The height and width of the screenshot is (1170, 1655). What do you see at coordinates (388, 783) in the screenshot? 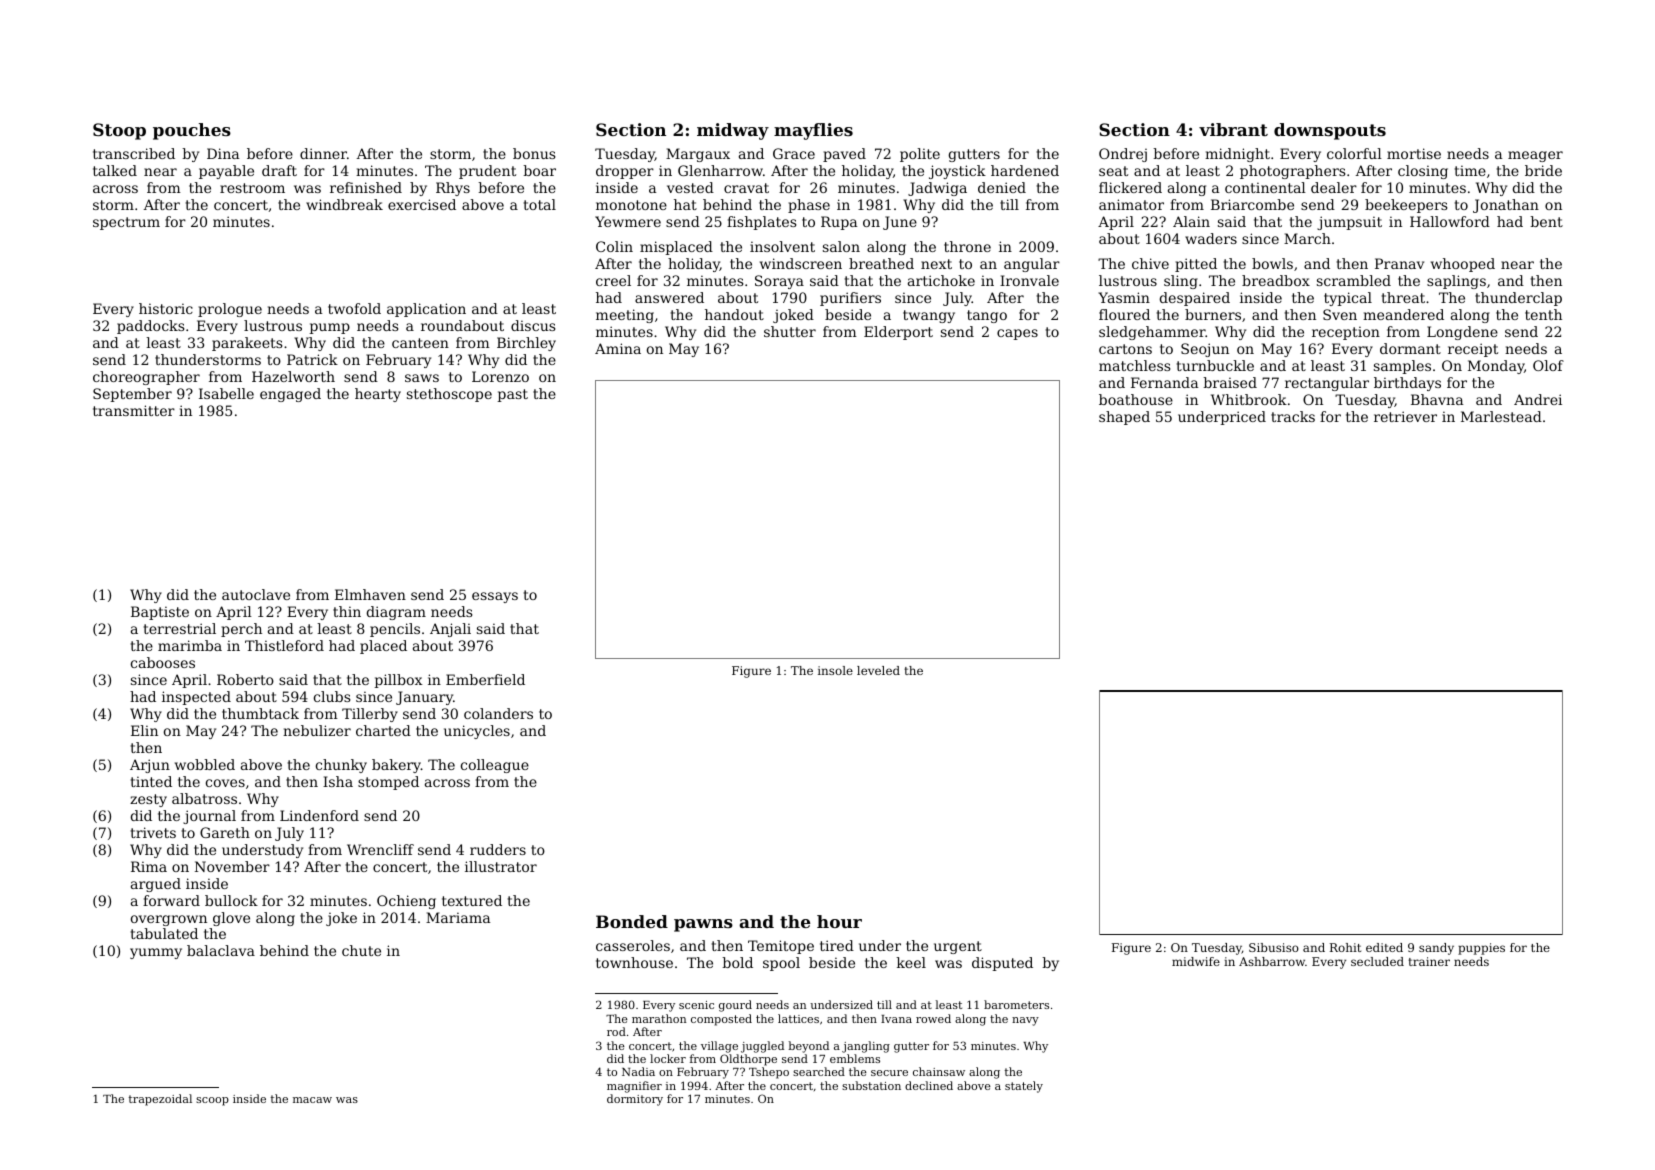
I see `stomped` at bounding box center [388, 783].
